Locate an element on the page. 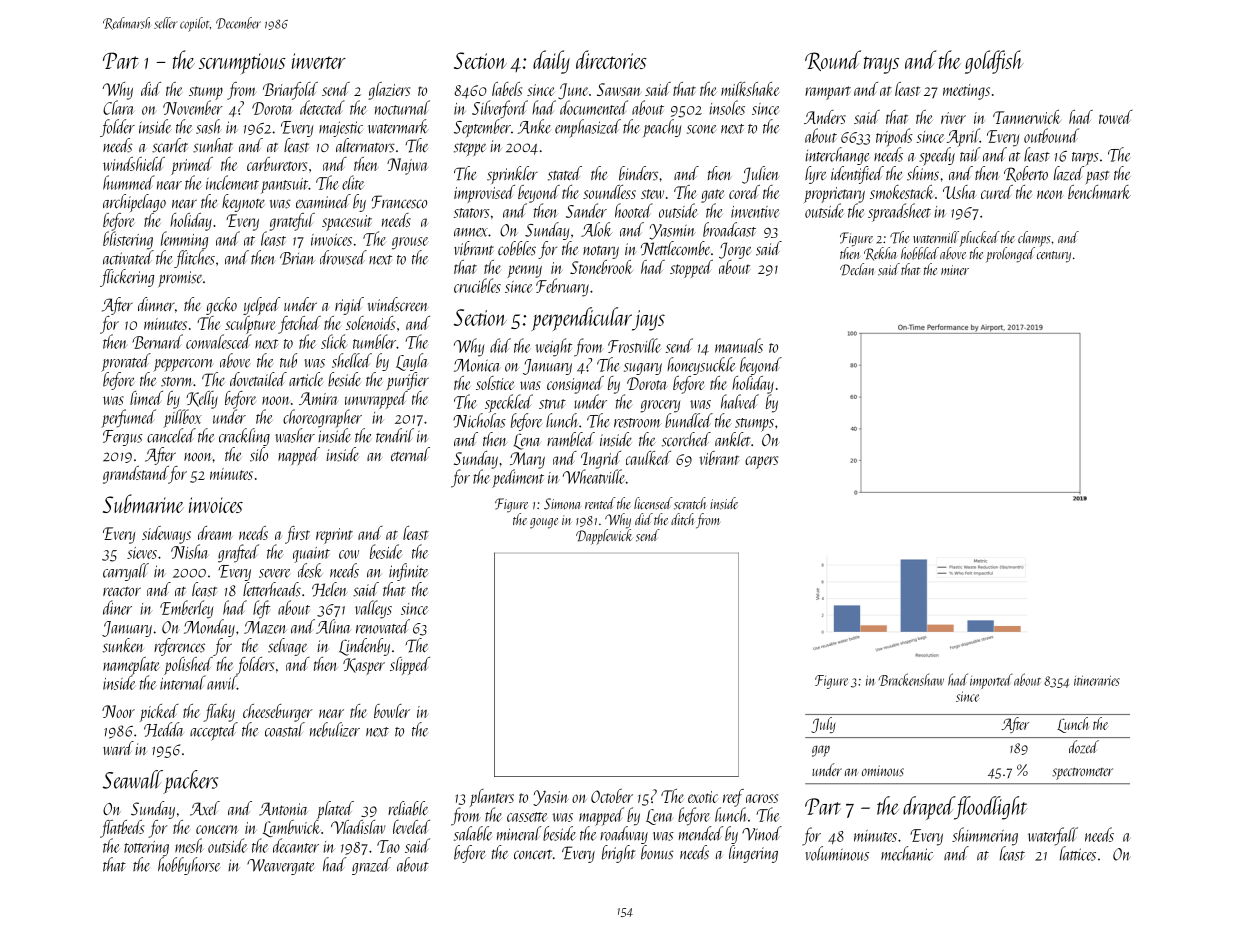 The image size is (1233, 952). goldfish is located at coordinates (994, 62).
